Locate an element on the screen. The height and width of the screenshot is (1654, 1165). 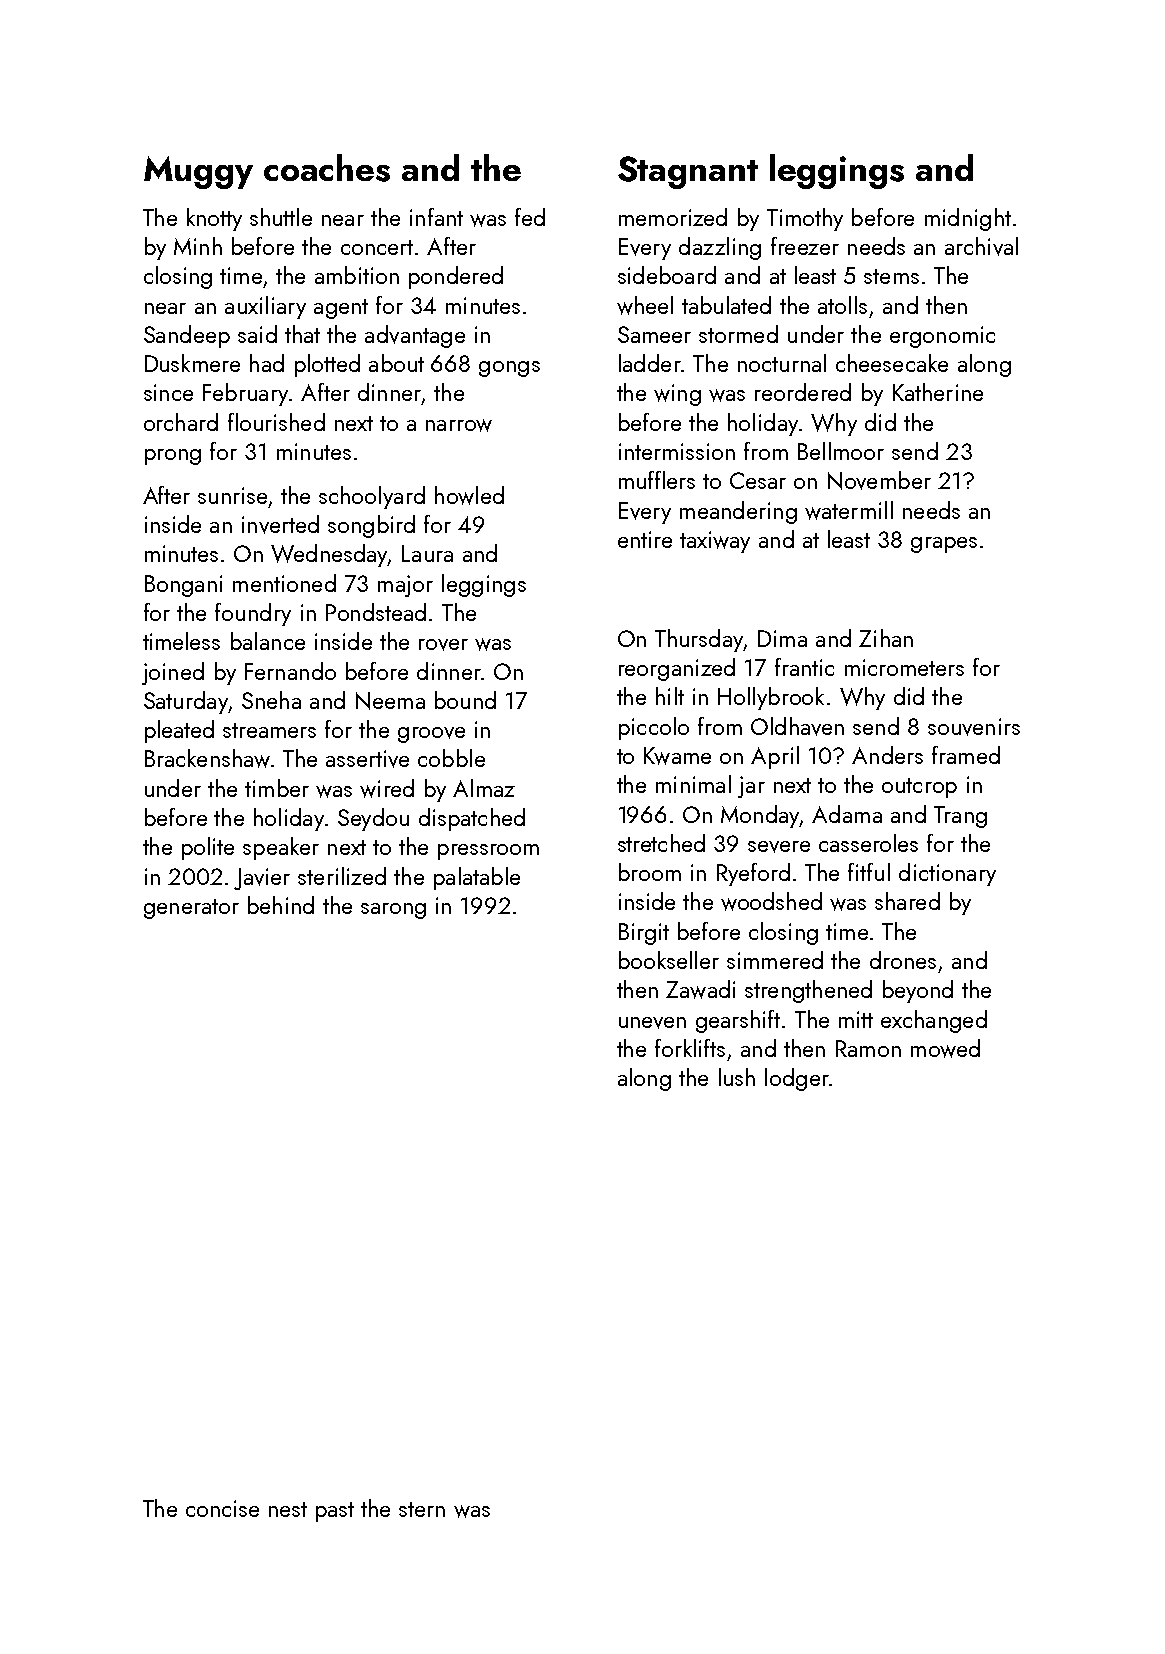
Thursday is located at coordinates (699, 640).
